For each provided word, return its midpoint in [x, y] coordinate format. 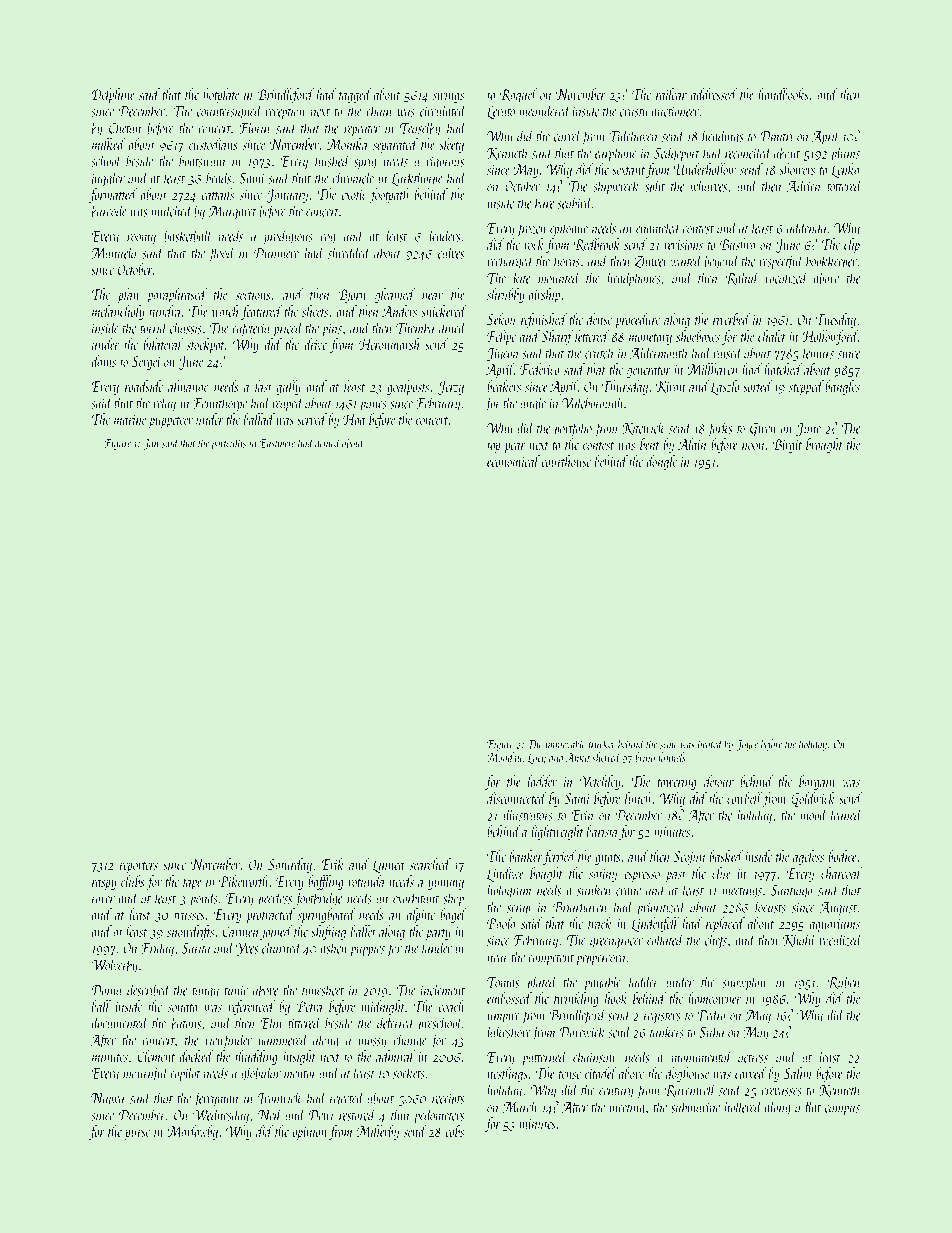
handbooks [784, 94]
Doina [107, 990]
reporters [139, 867]
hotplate [221, 95]
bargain [817, 782]
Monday [504, 758]
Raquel [518, 95]
